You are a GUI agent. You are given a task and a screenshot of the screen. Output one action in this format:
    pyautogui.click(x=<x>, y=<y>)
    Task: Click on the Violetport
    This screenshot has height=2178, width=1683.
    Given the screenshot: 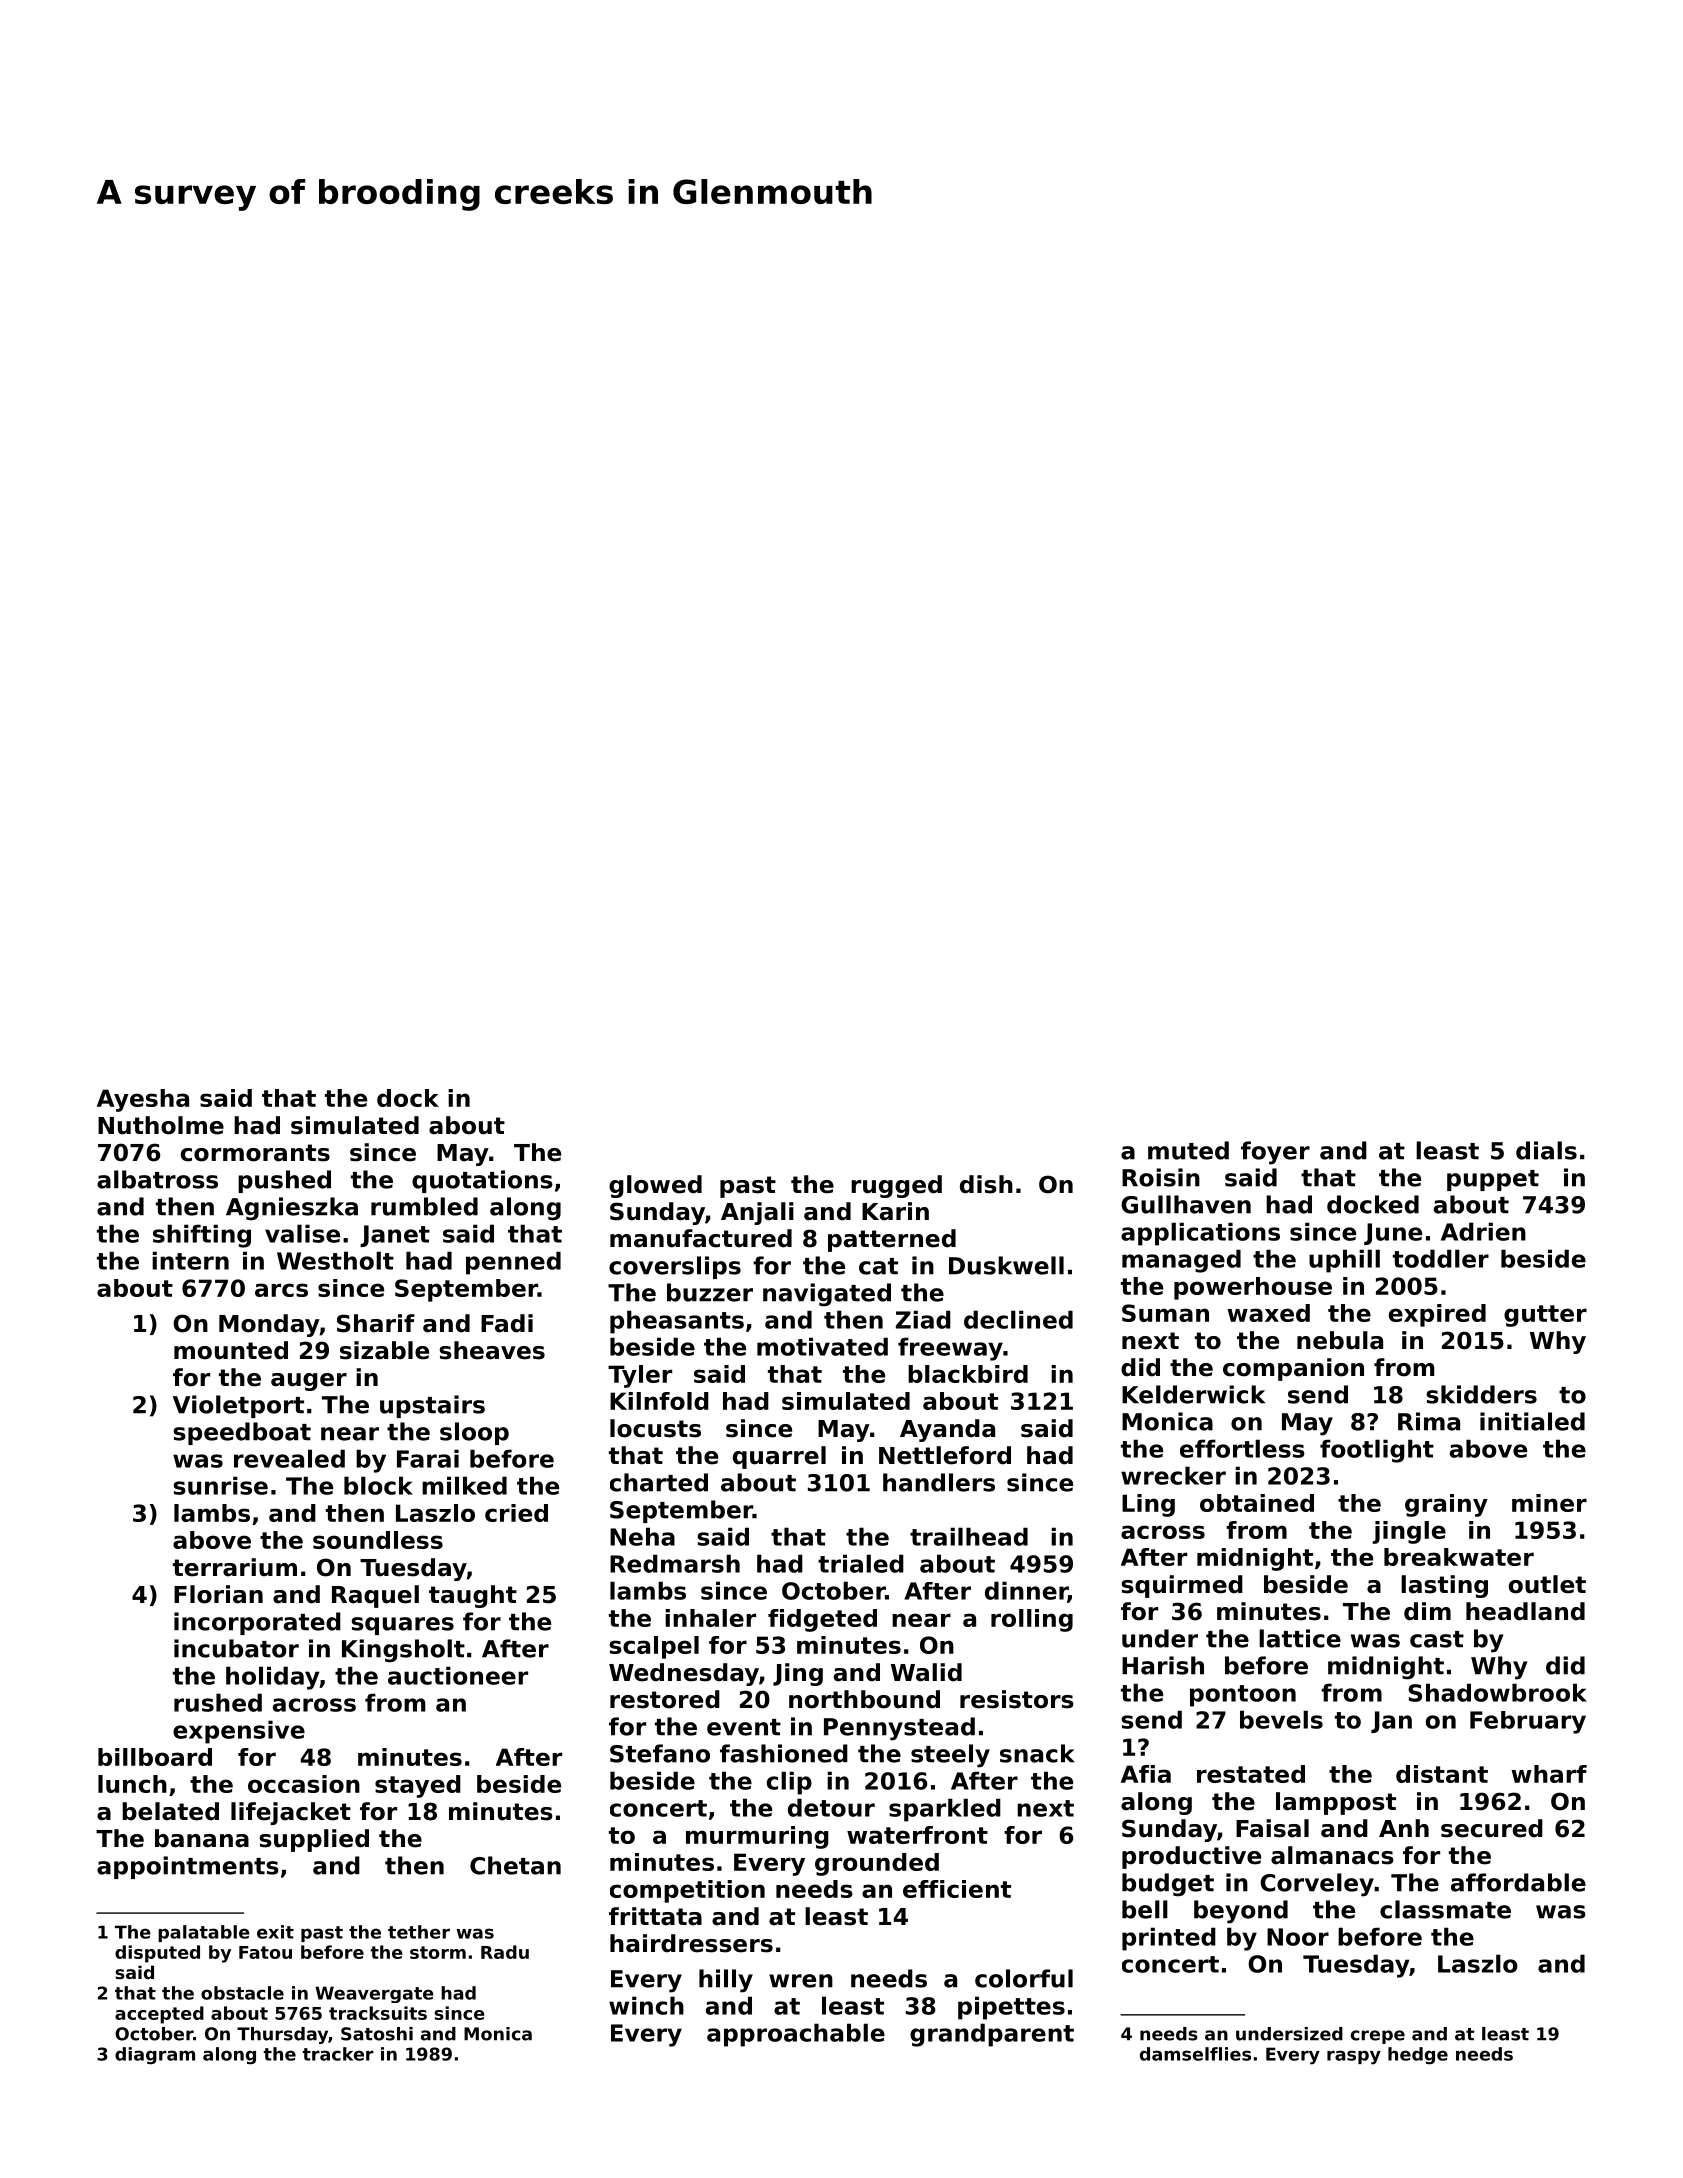 What is the action you would take?
    pyautogui.click(x=238, y=1406)
